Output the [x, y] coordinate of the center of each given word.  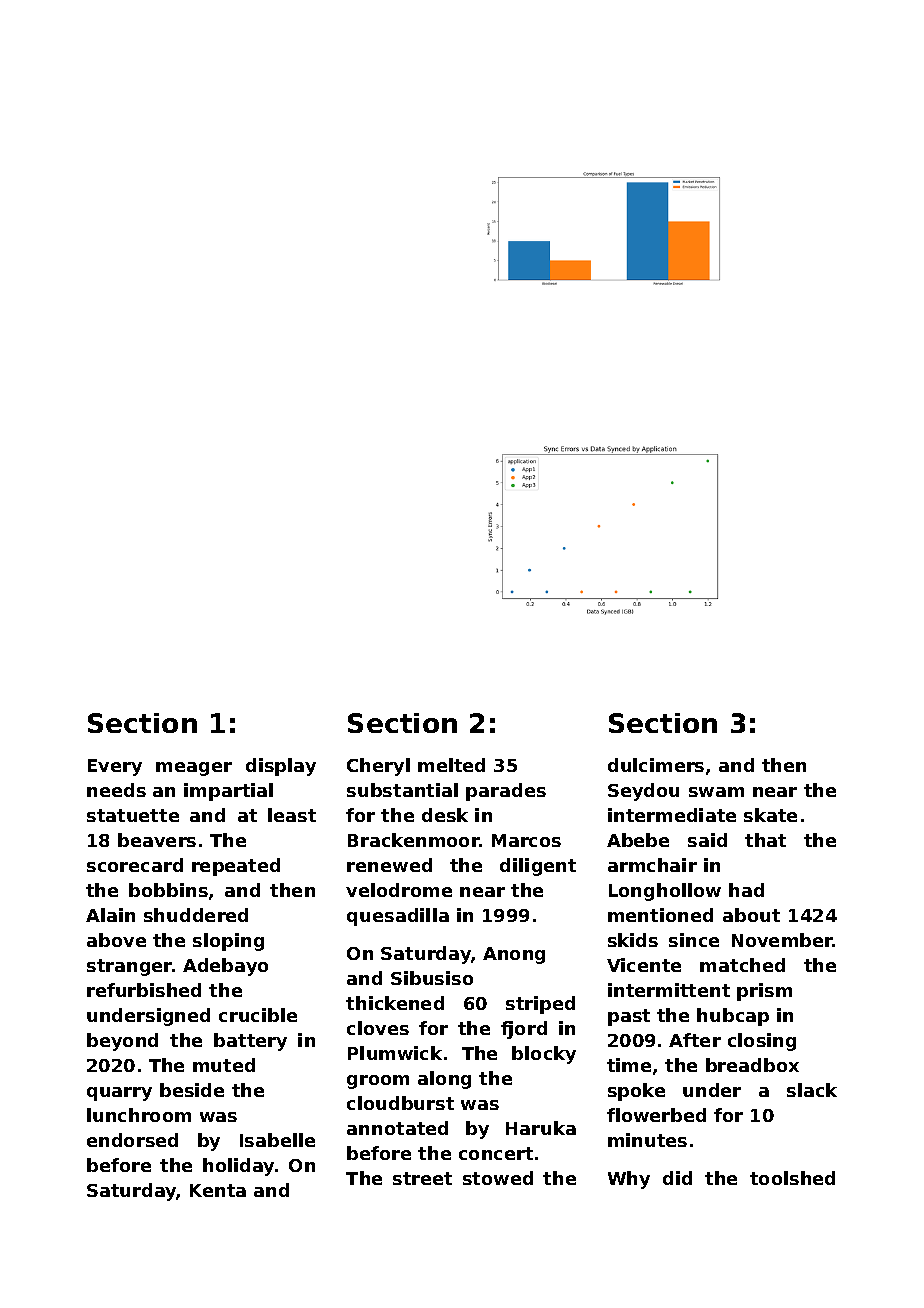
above [116, 940]
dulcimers [656, 765]
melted [451, 765]
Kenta [218, 1190]
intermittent [669, 990]
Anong [514, 955]
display [281, 767]
